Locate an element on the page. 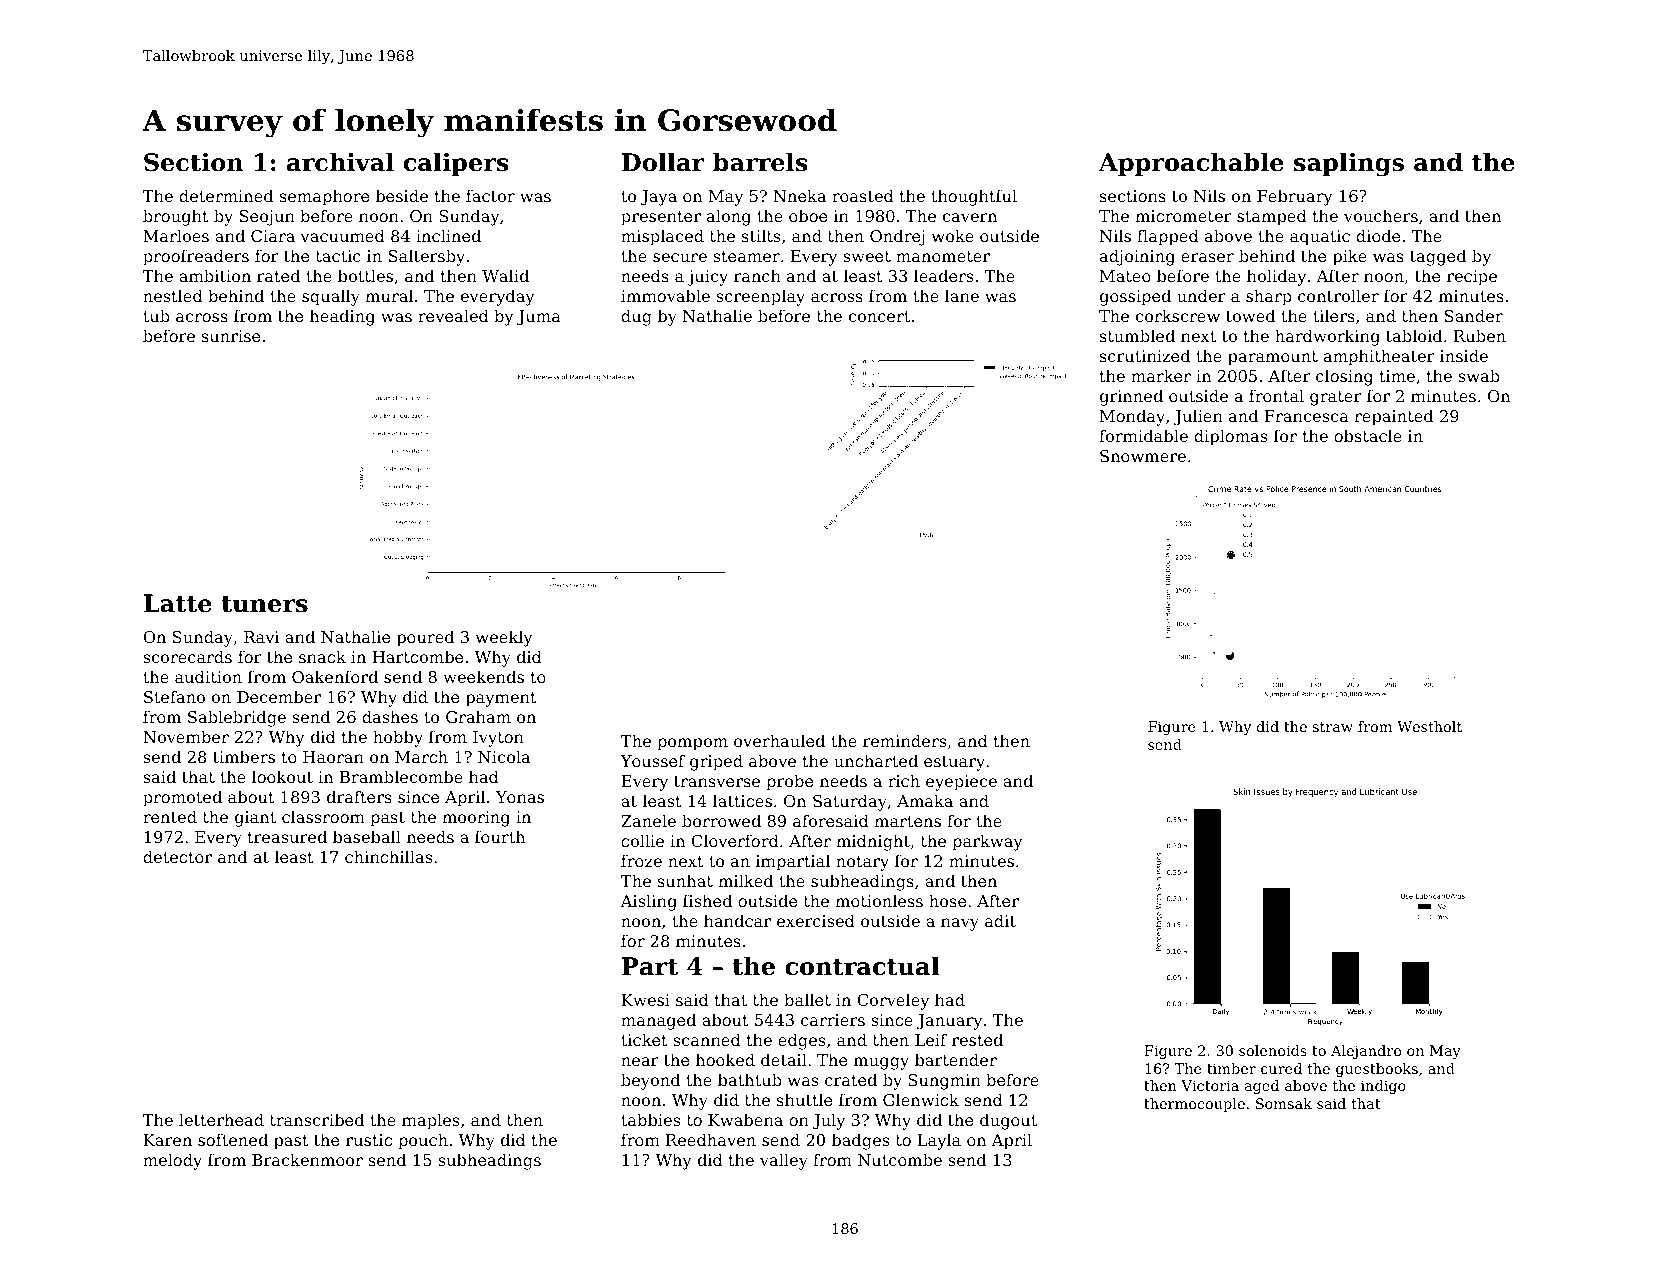  recipe is located at coordinates (1472, 278).
